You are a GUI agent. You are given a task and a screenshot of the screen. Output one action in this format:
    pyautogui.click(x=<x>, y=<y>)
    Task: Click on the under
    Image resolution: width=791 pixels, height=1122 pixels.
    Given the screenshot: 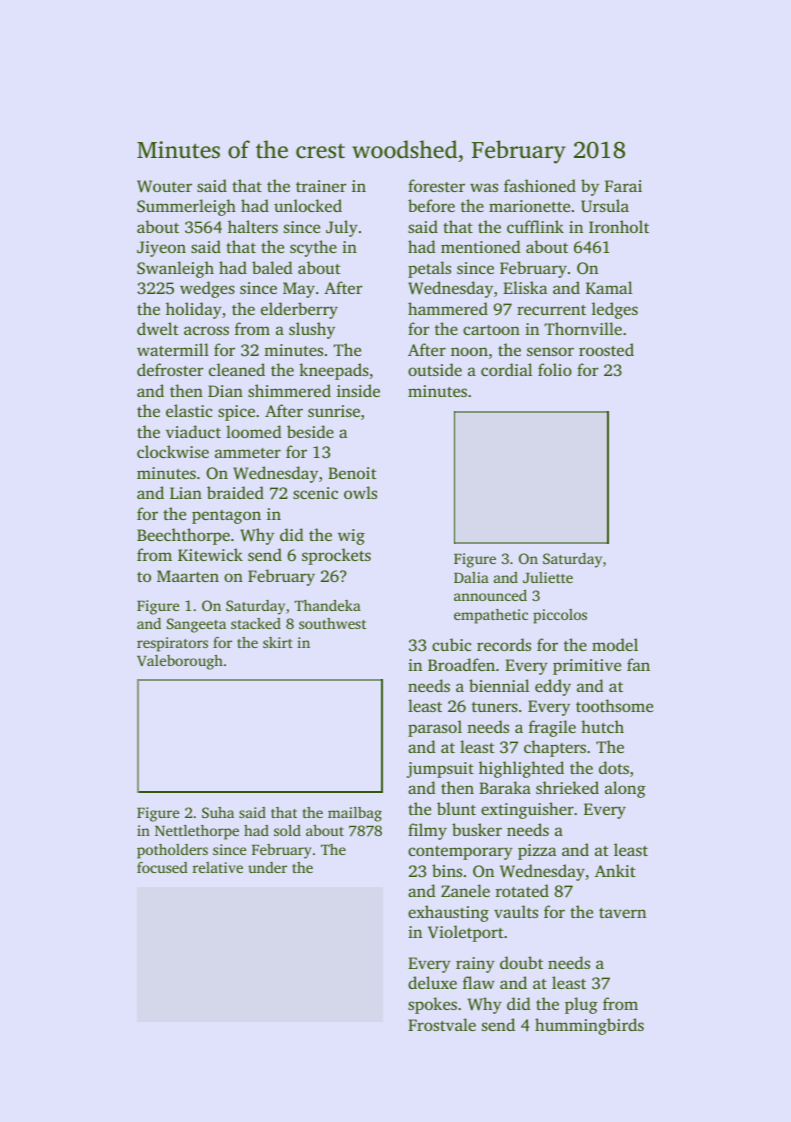 What is the action you would take?
    pyautogui.click(x=267, y=867)
